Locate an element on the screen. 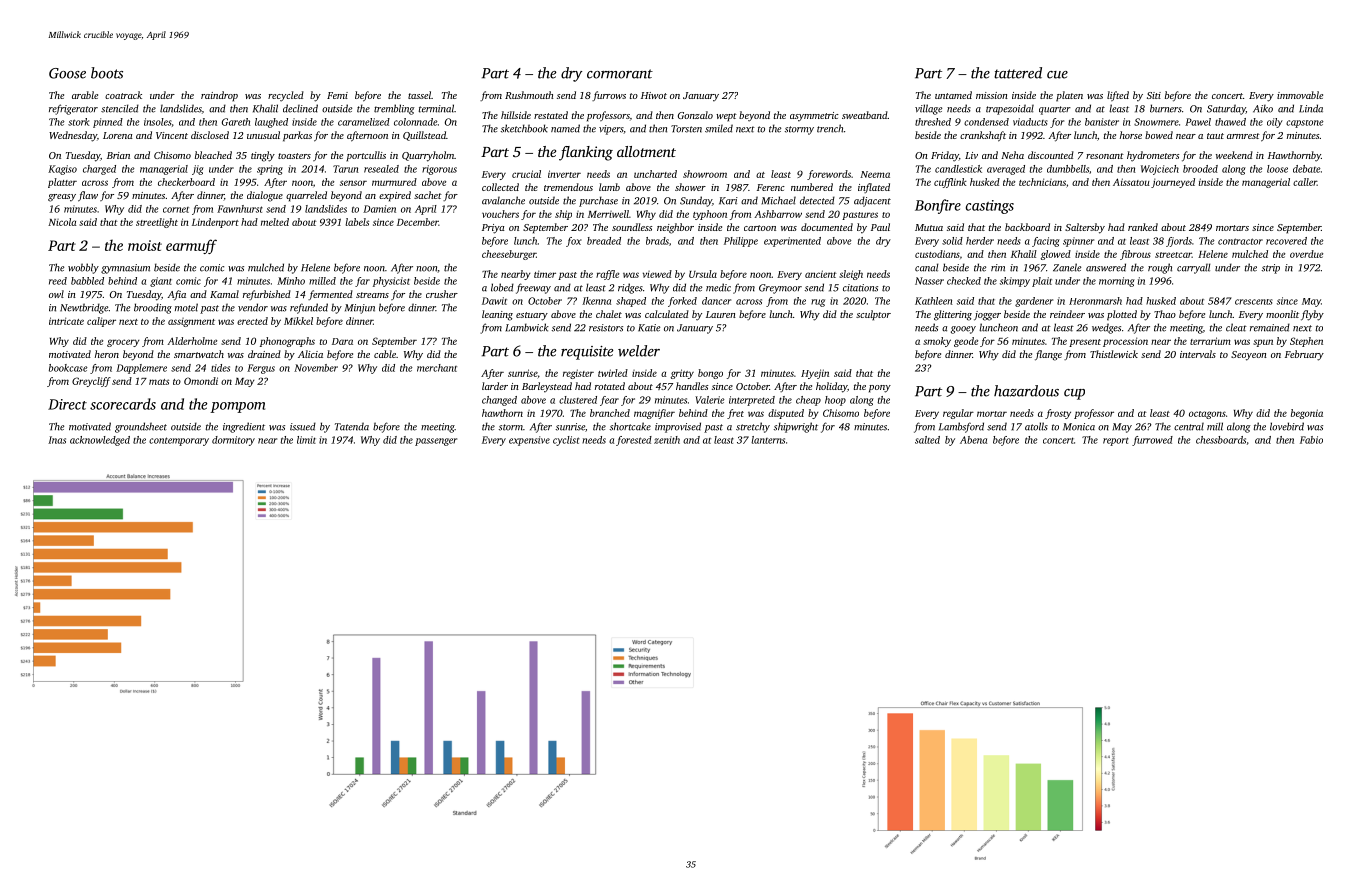  cormorant is located at coordinates (620, 74).
